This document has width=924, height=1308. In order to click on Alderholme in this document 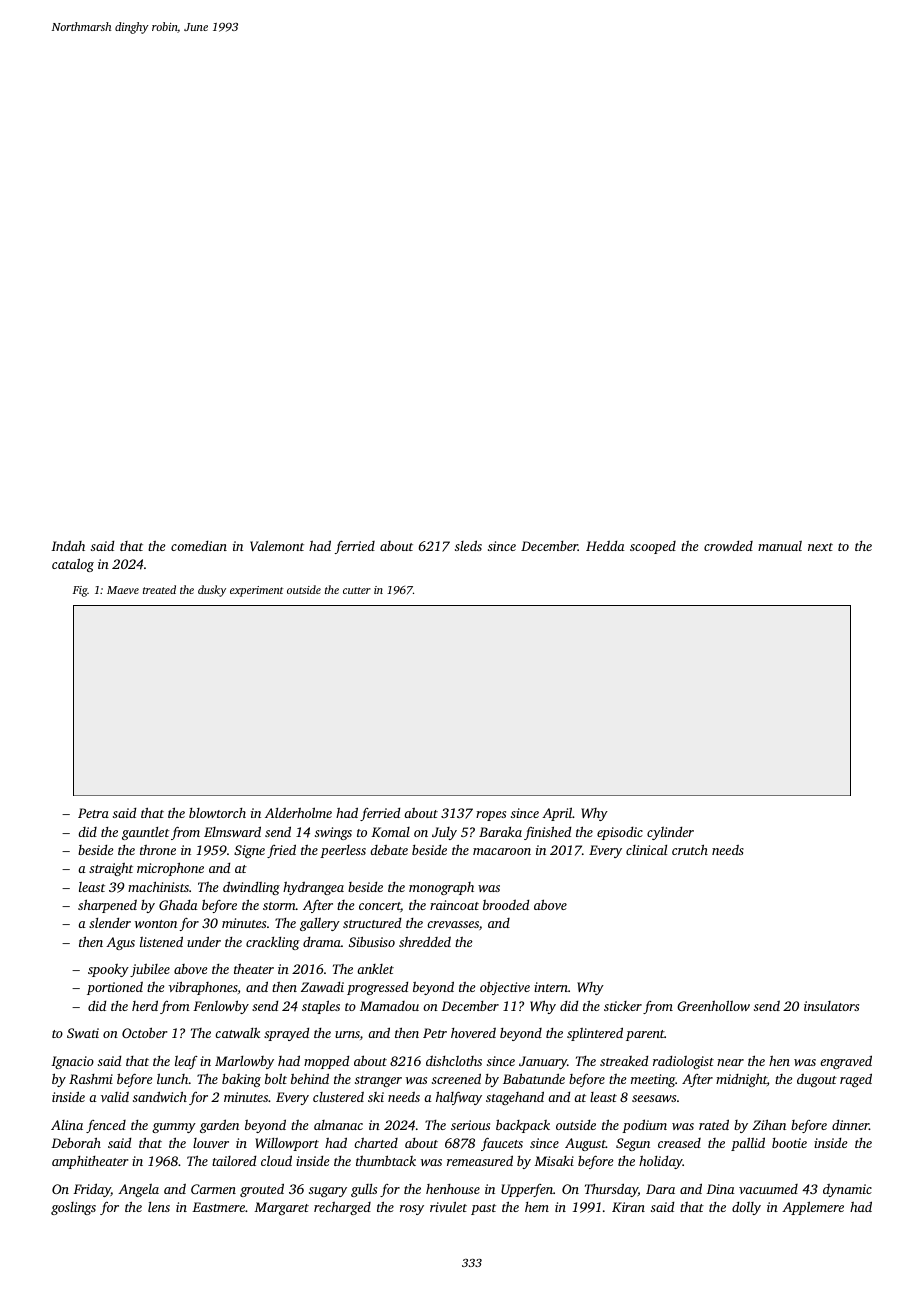, I will do `click(298, 812)`.
